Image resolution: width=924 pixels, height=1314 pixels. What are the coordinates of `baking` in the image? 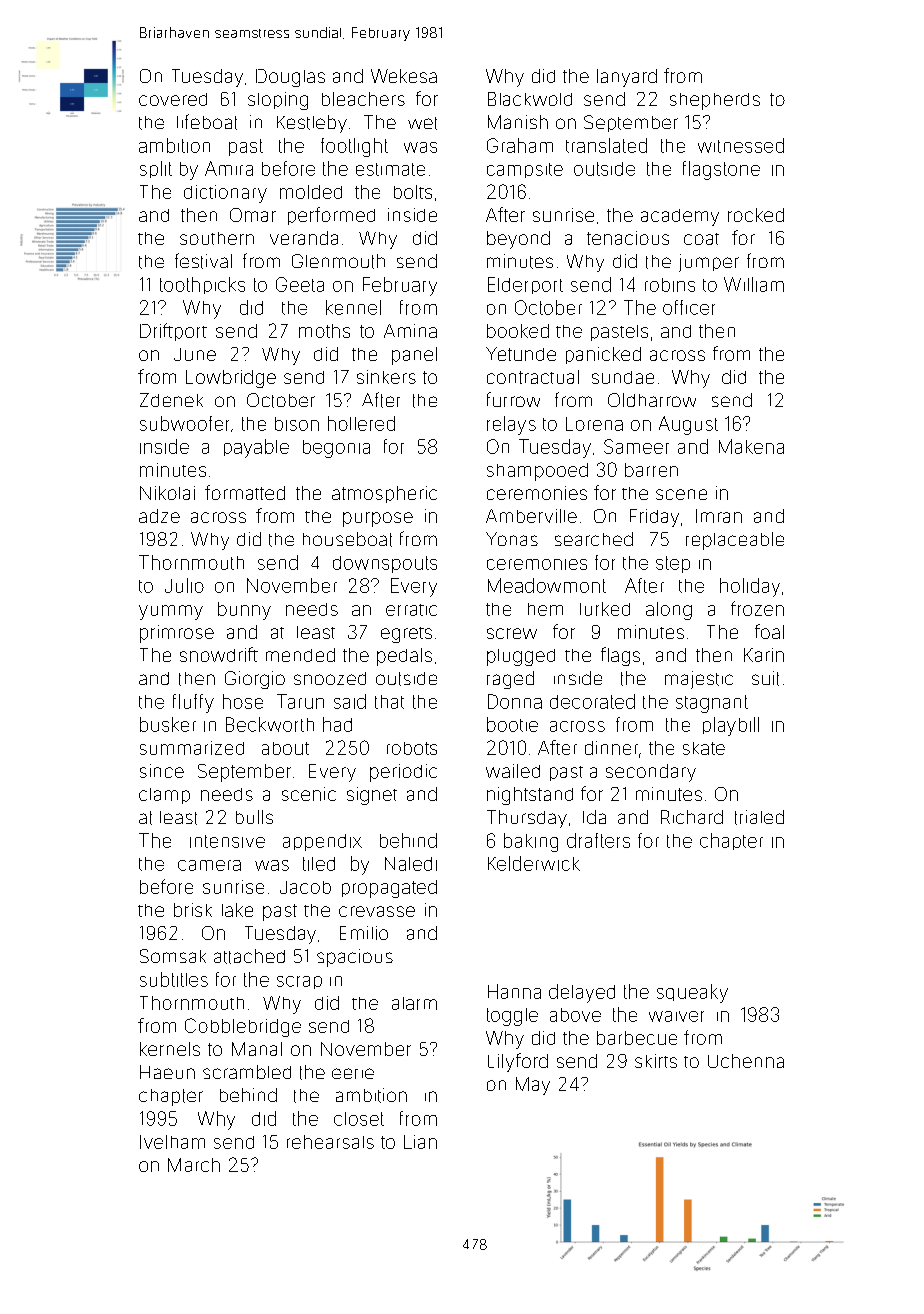 It's located at (531, 842).
